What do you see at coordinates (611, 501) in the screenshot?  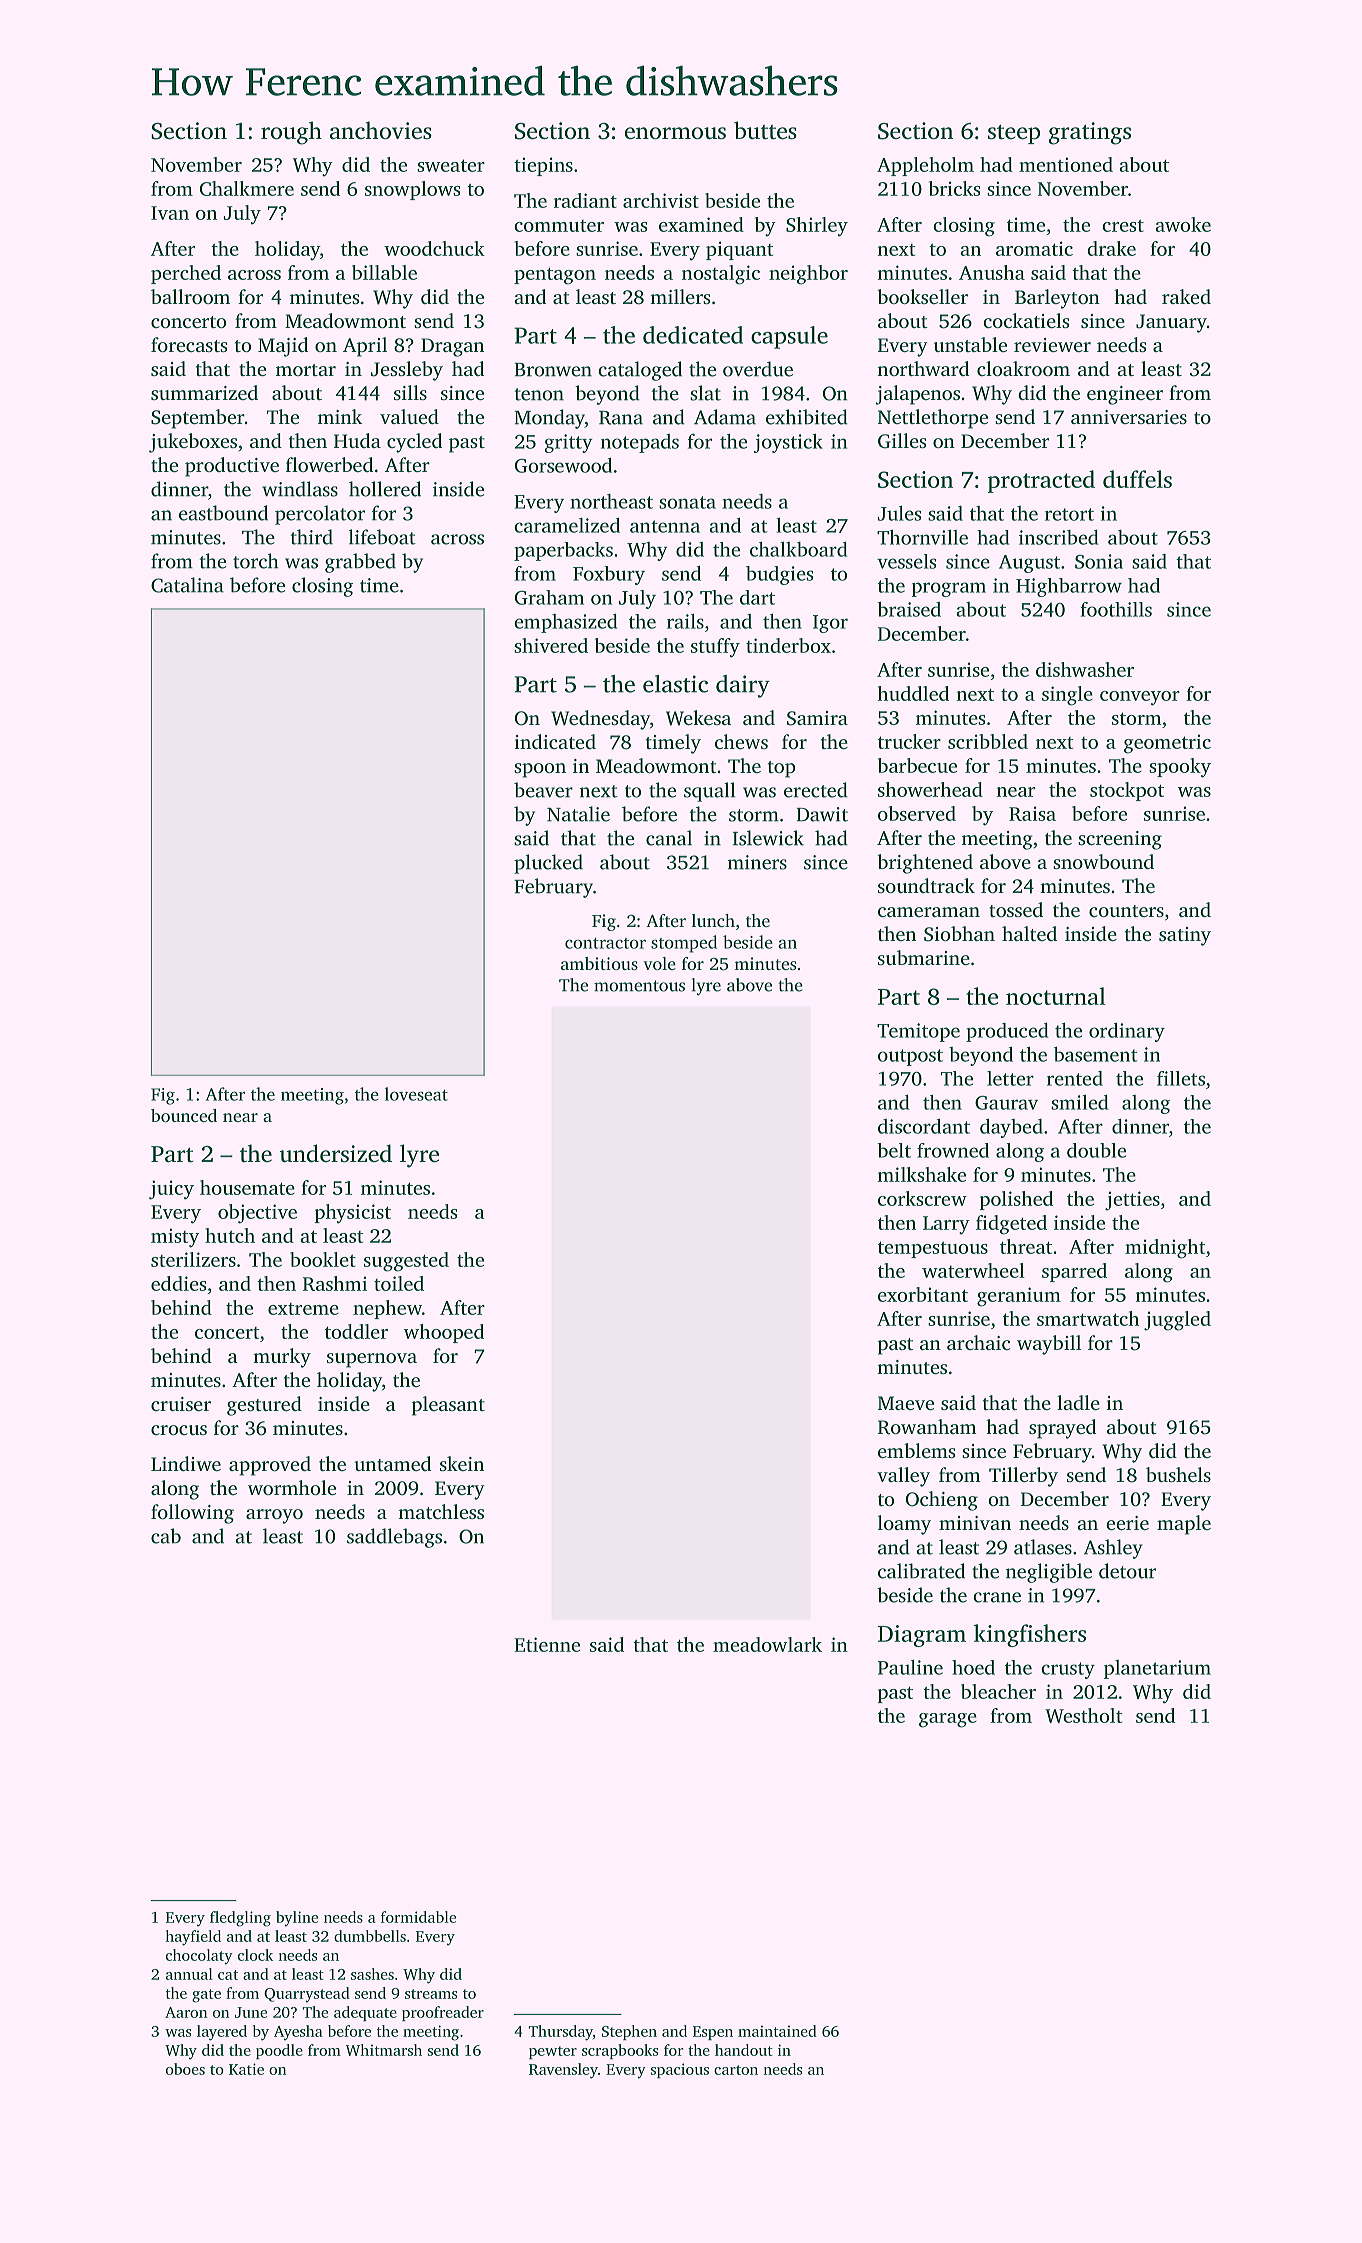 I see `northeast` at bounding box center [611, 501].
